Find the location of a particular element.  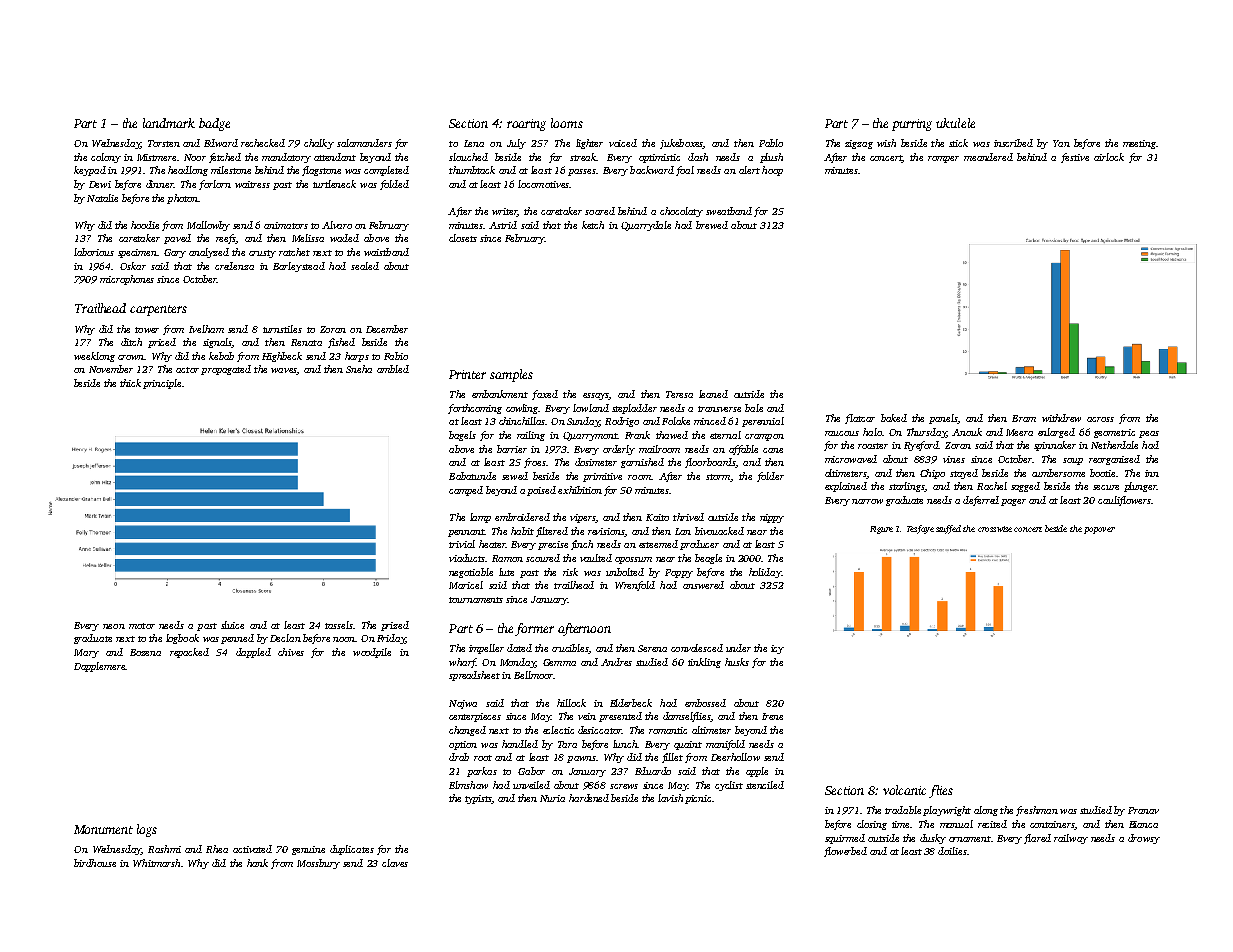

embankment is located at coordinates (500, 394).
